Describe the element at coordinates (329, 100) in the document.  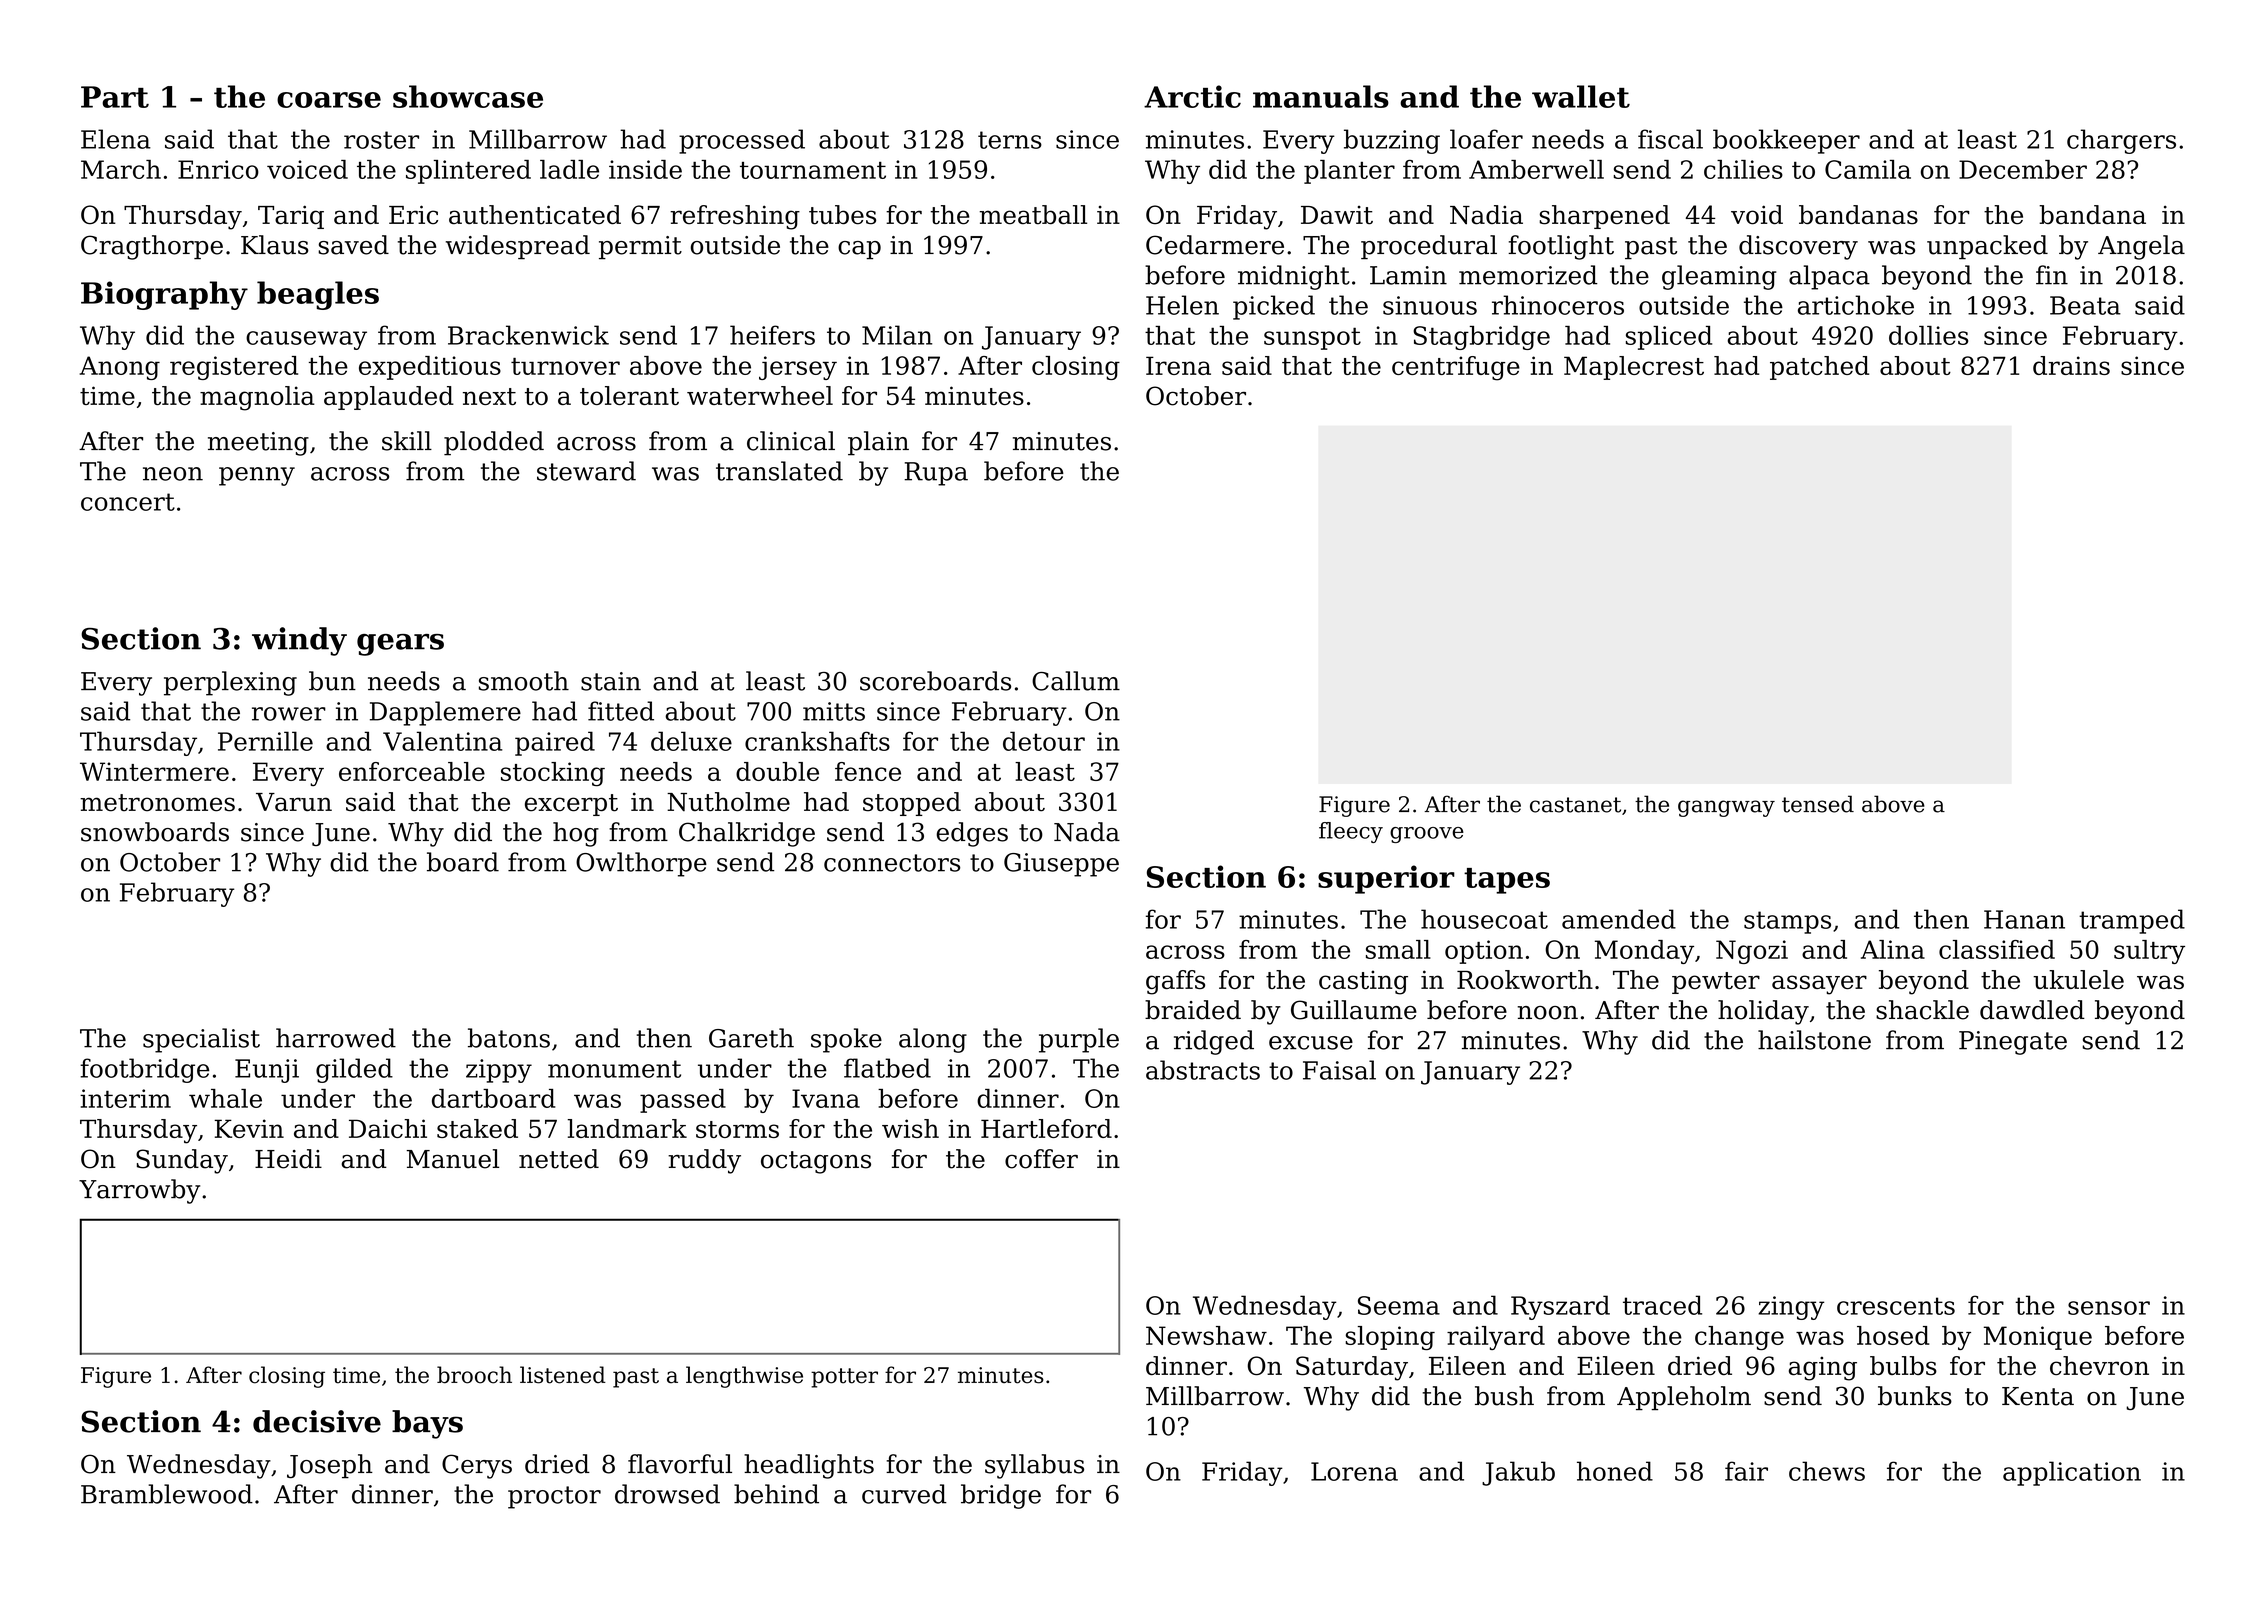
I see `coarse` at that location.
